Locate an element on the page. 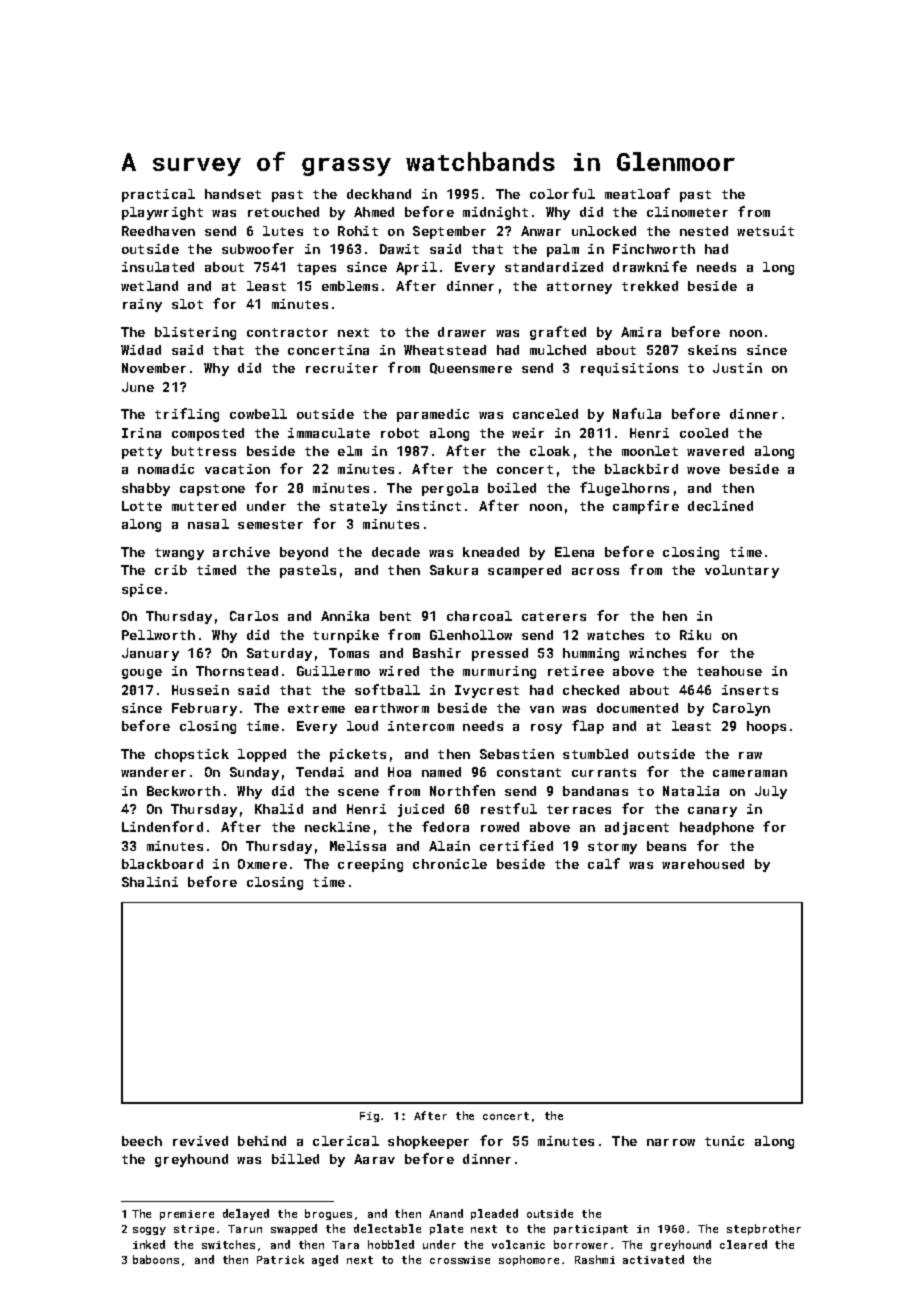 The width and height of the image is (924, 1314). beech is located at coordinates (142, 1141).
